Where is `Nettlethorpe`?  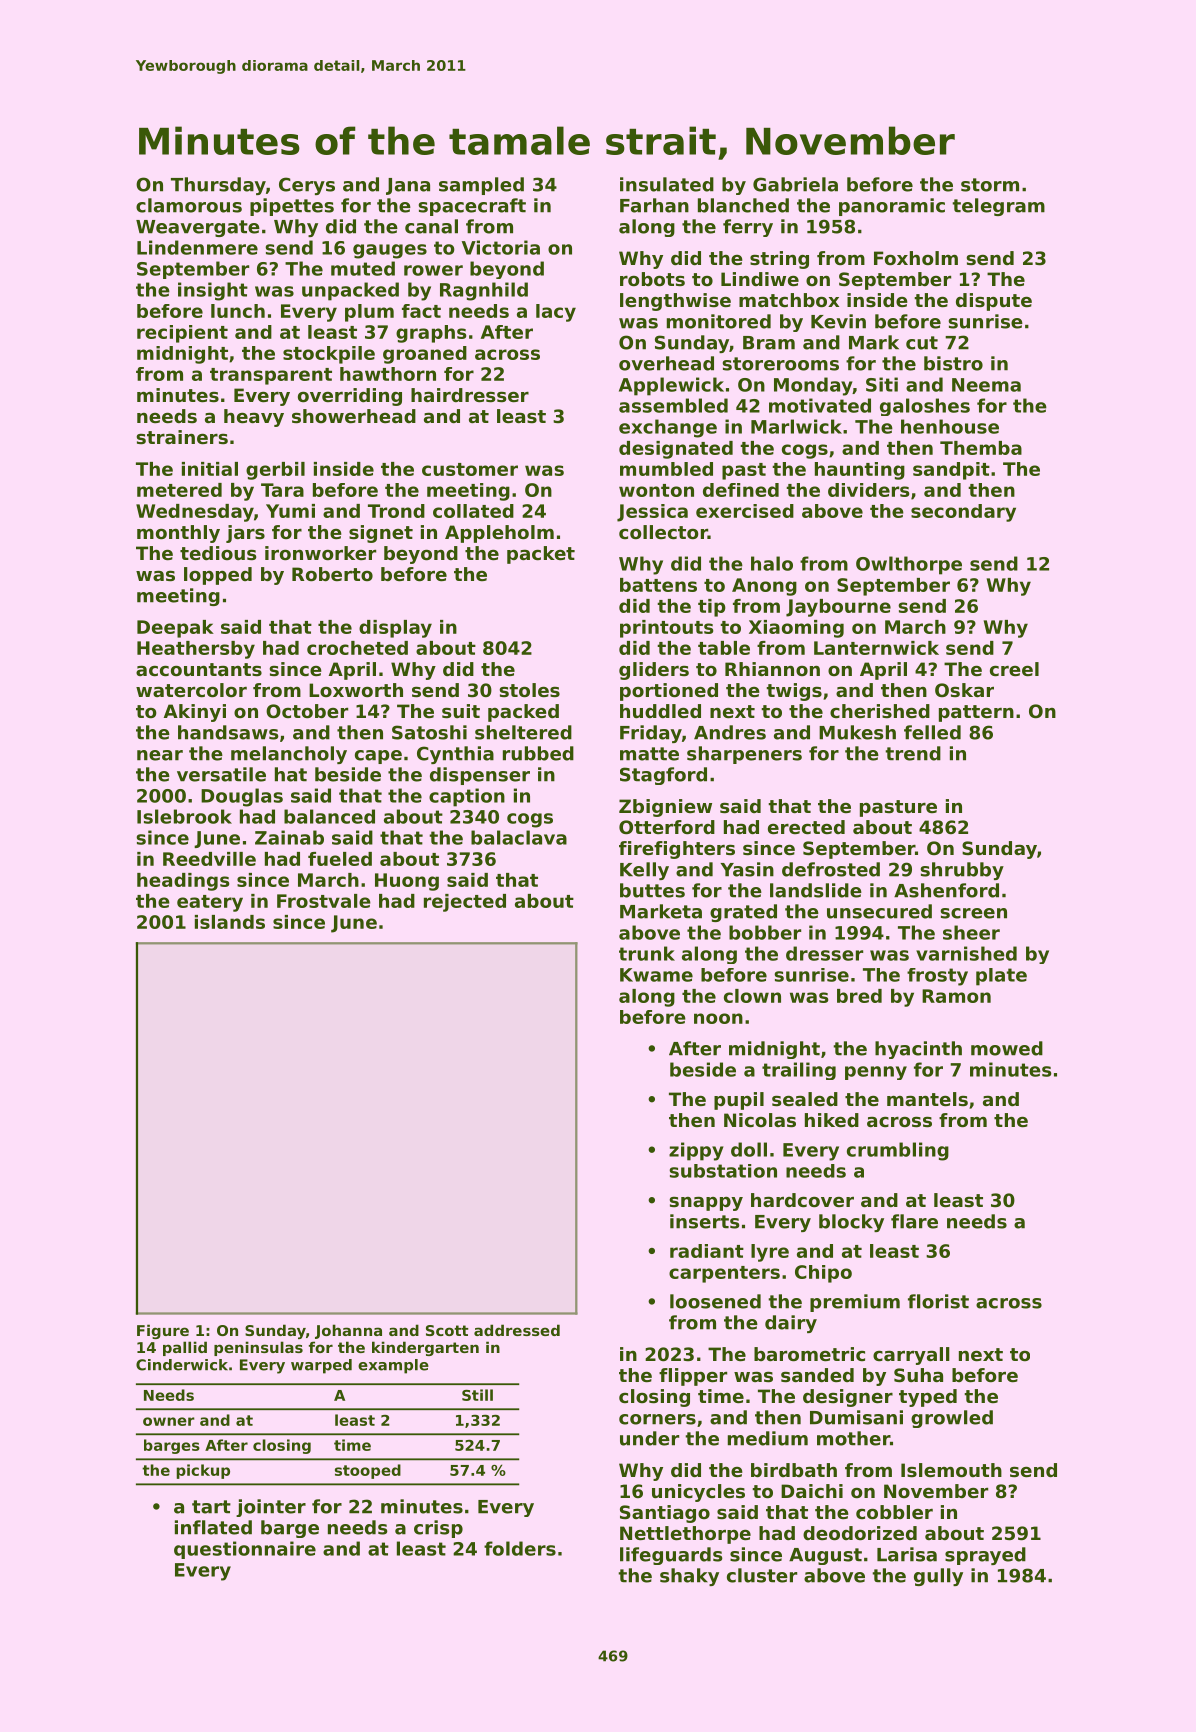 Nettlethorpe is located at coordinates (685, 1535).
